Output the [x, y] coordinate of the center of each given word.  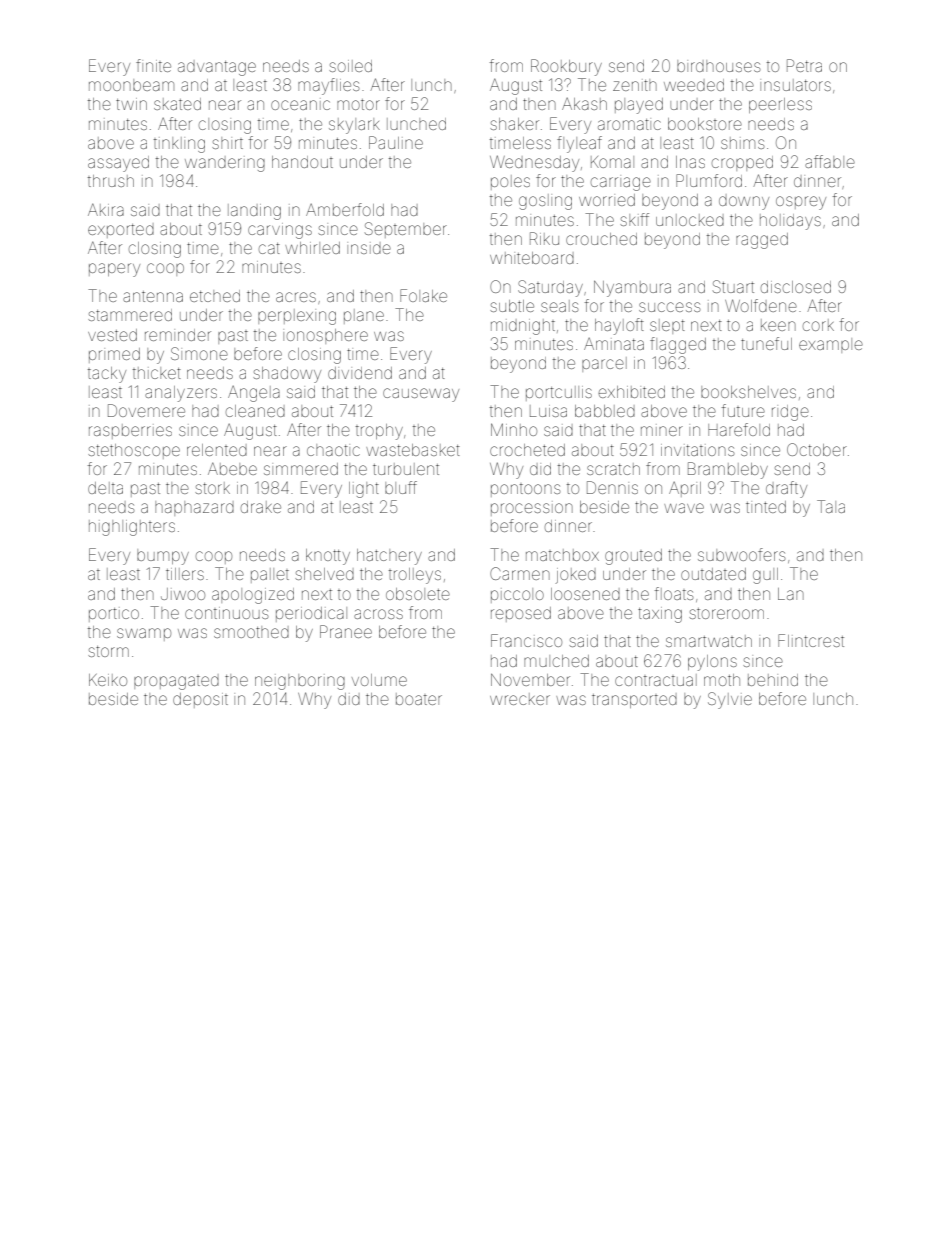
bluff [401, 487]
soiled [350, 66]
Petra [804, 65]
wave [684, 508]
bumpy [163, 557]
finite [153, 65]
